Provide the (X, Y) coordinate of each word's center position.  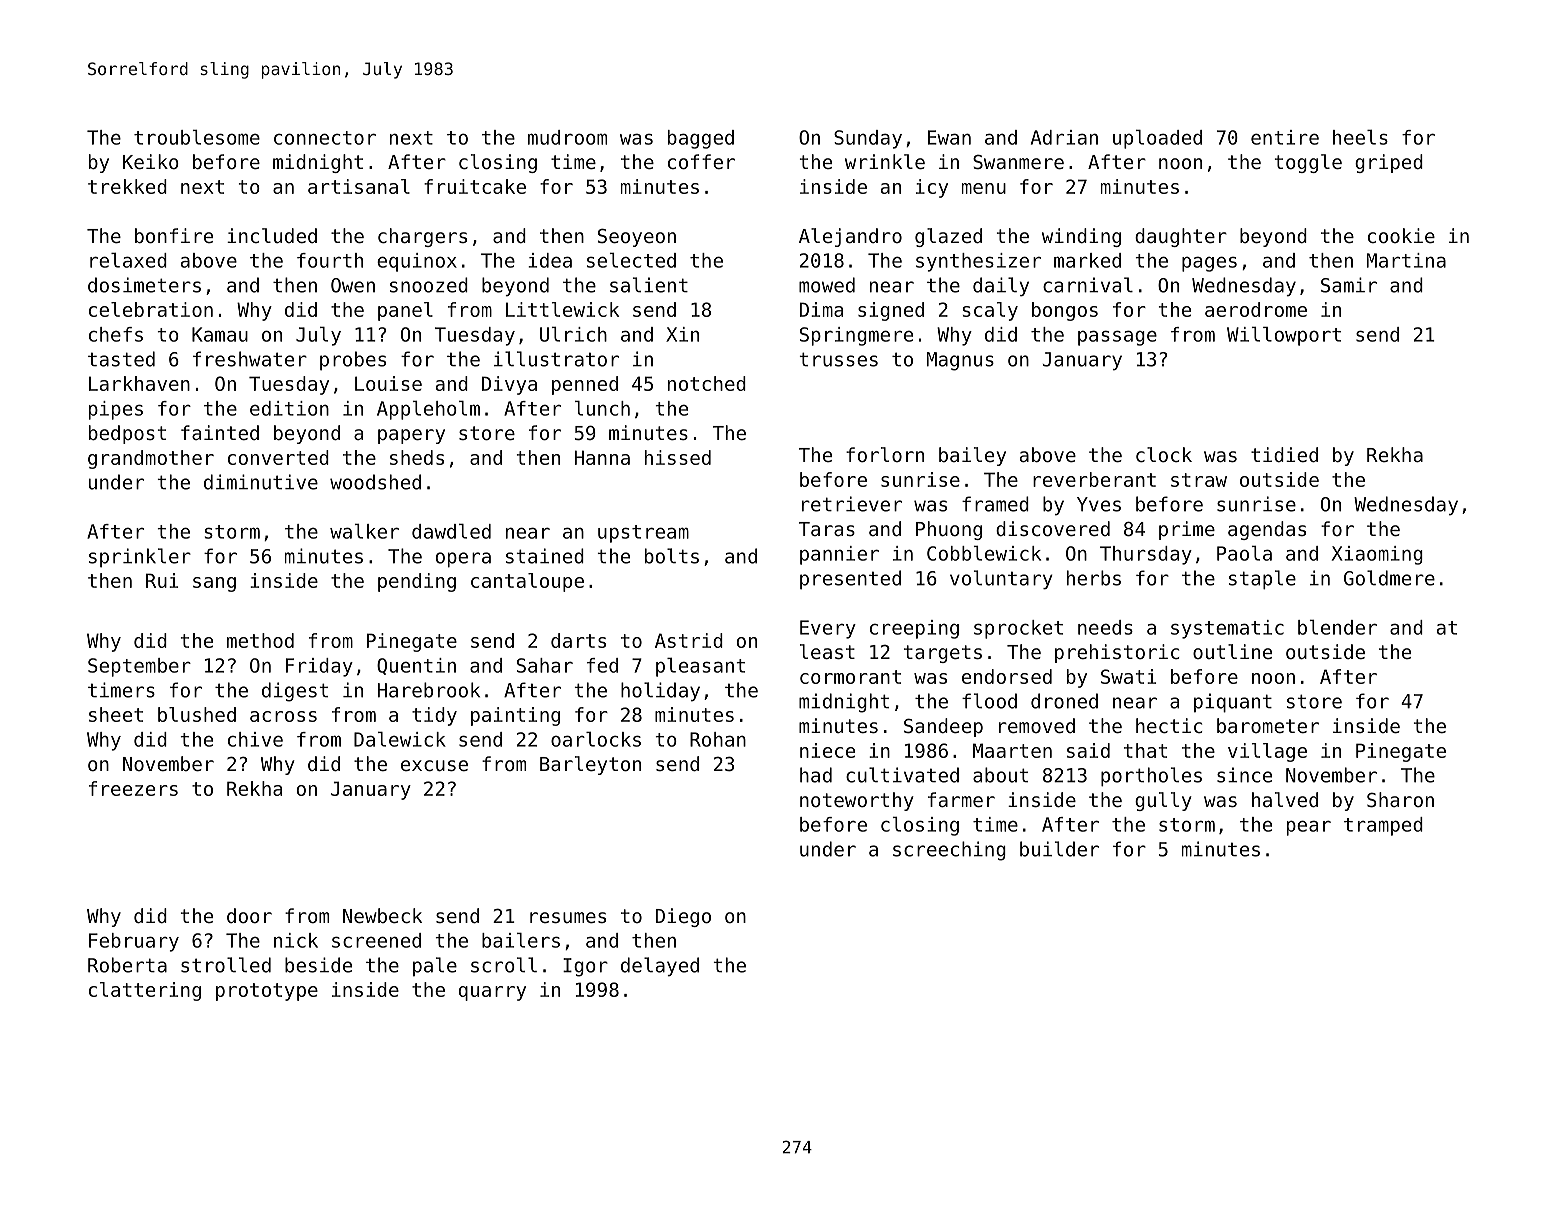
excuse (434, 765)
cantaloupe (527, 582)
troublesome (197, 137)
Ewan (949, 137)
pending (417, 582)
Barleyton (590, 765)
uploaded (1157, 139)
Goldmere (1389, 578)
